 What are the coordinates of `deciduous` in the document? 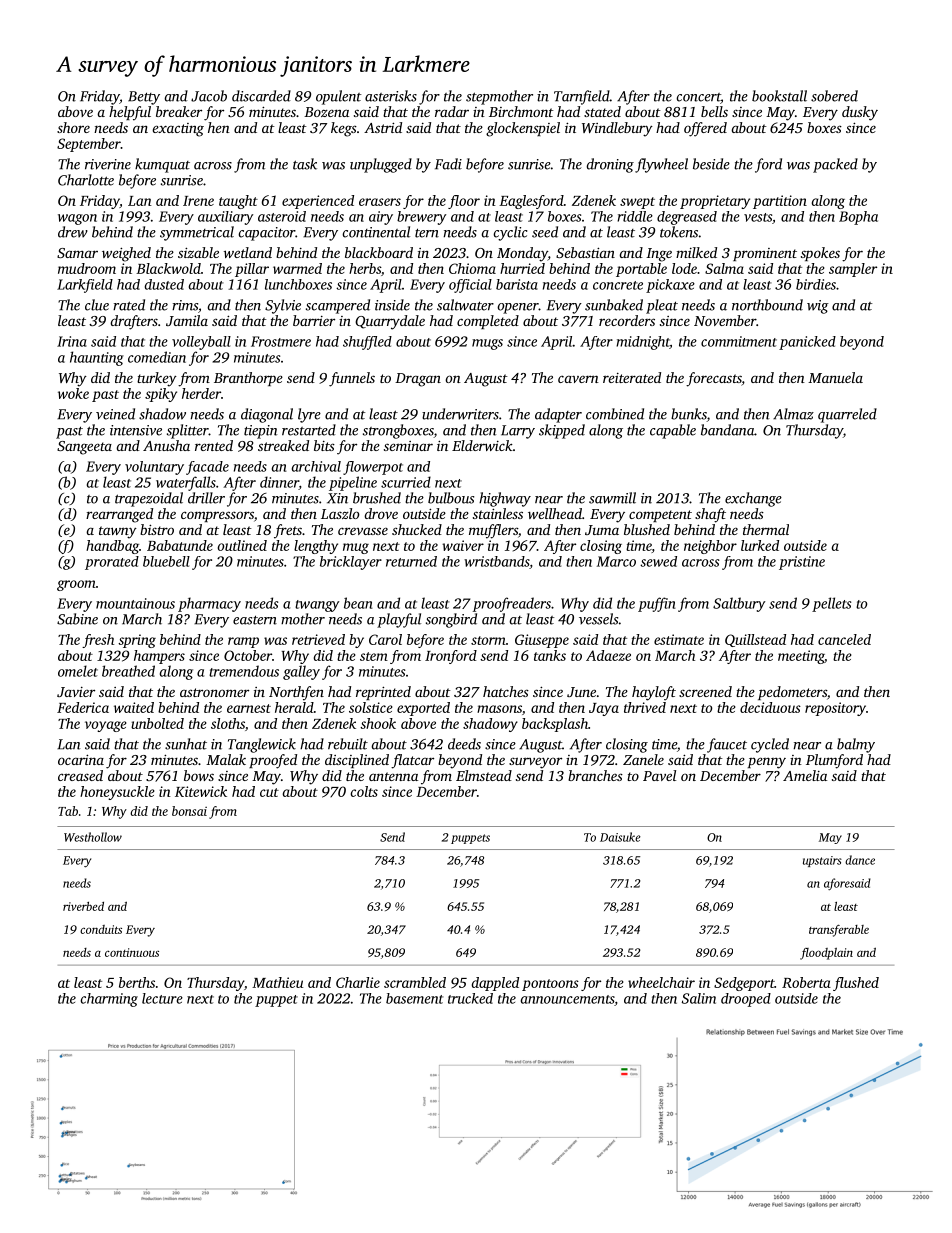 It's located at (770, 707).
